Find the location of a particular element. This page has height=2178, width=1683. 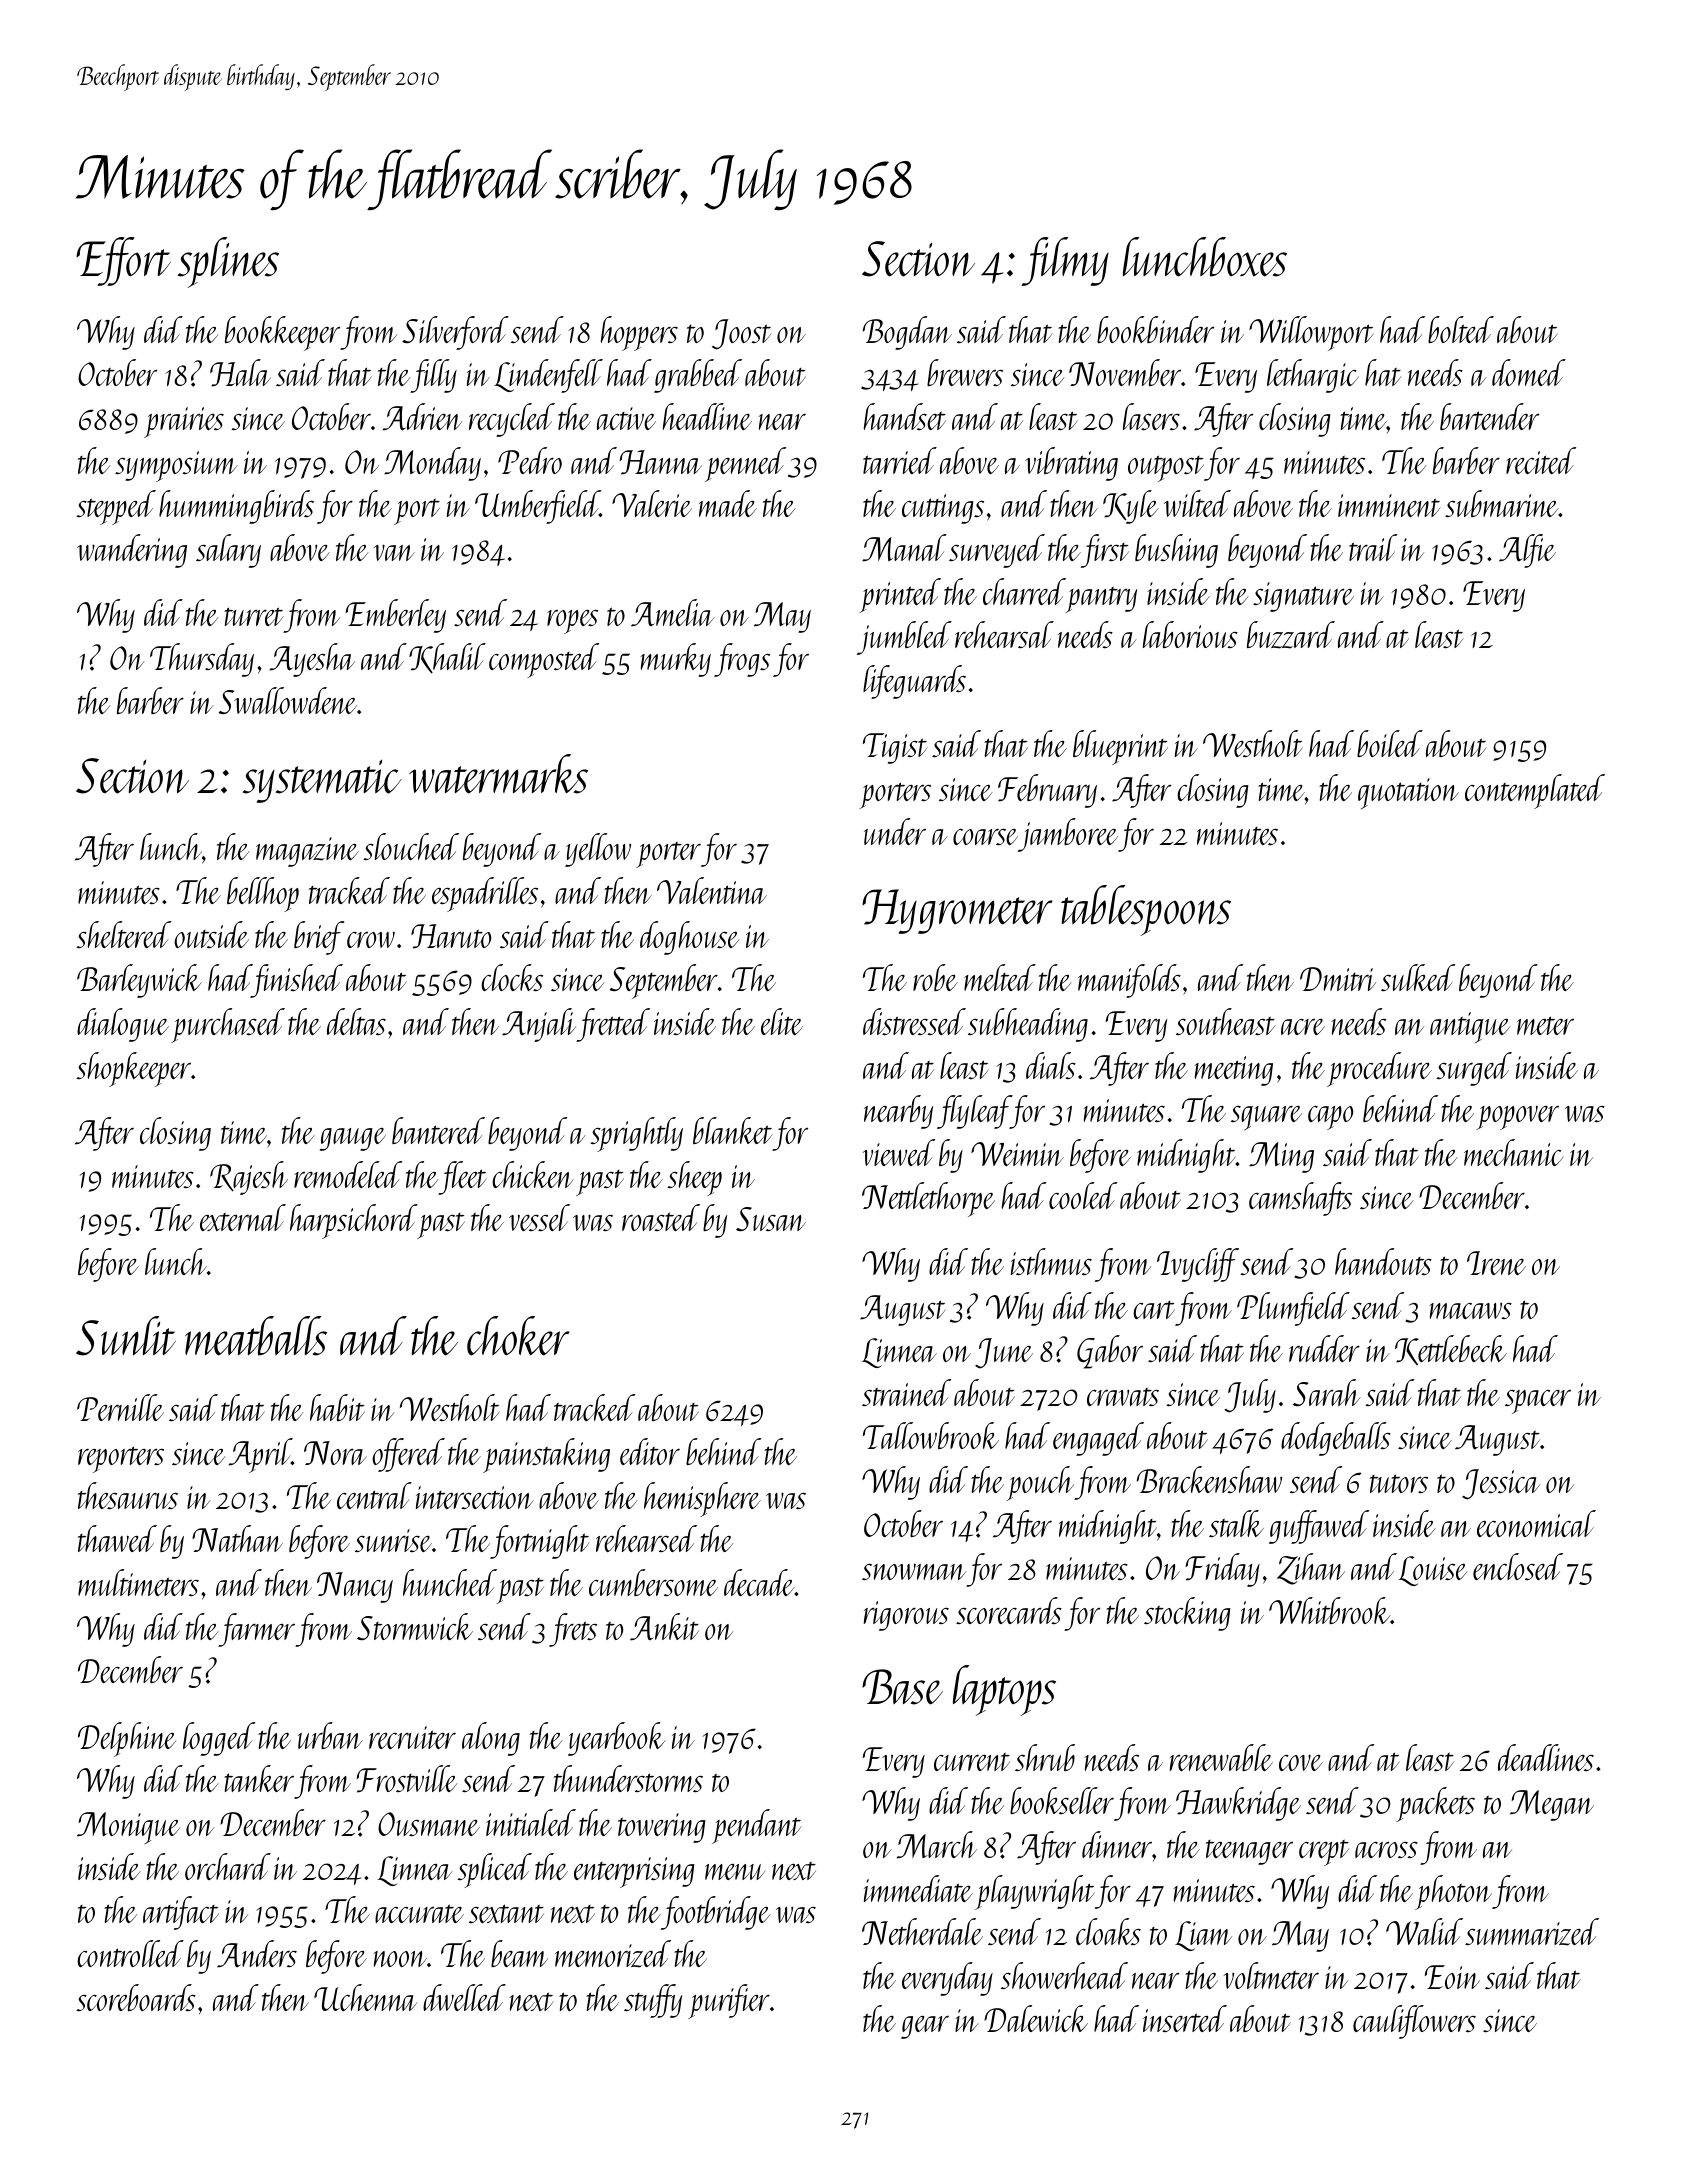

Valentina is located at coordinates (712, 890).
